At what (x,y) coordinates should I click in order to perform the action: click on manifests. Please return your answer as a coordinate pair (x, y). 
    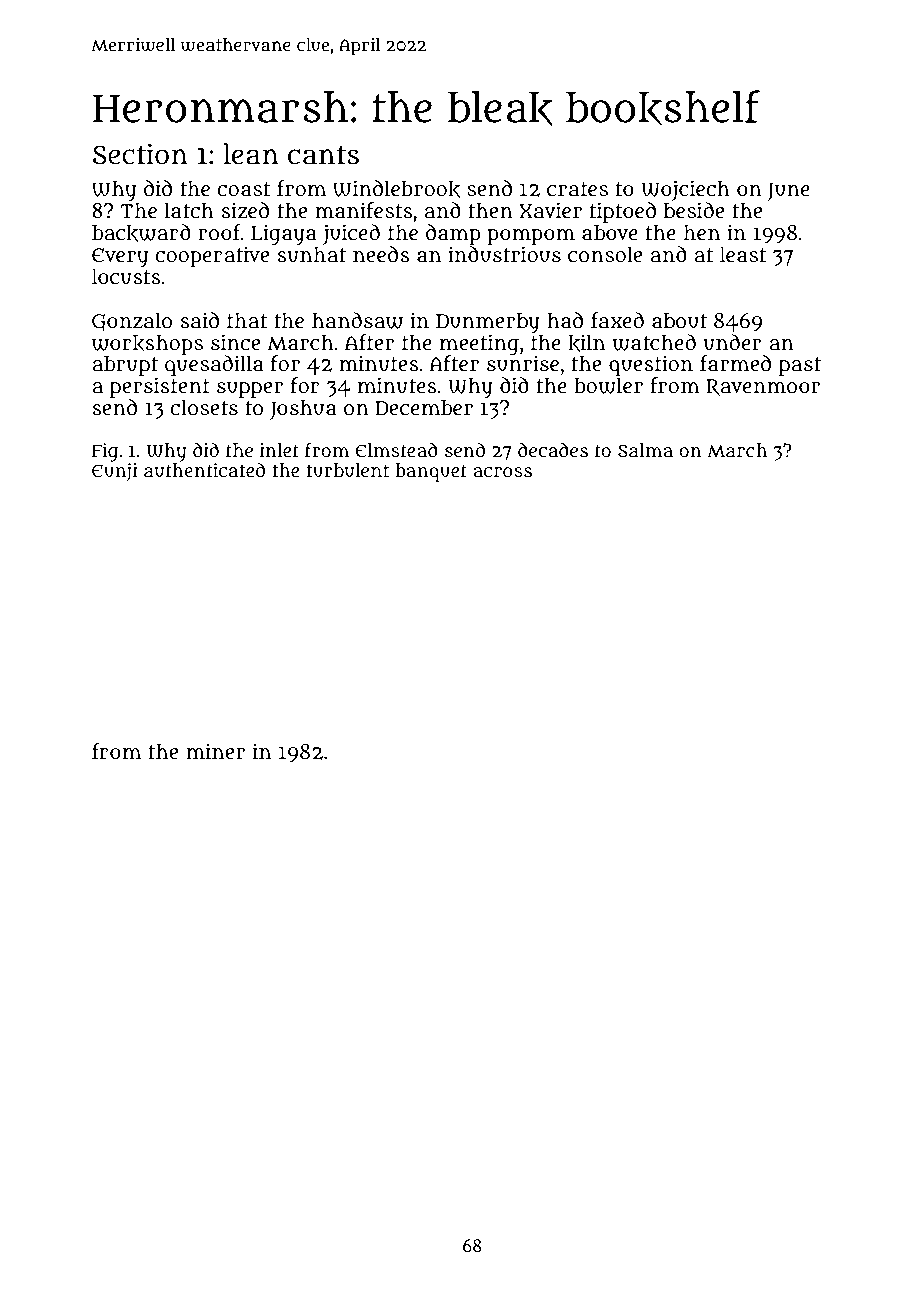
    Looking at the image, I should click on (364, 210).
